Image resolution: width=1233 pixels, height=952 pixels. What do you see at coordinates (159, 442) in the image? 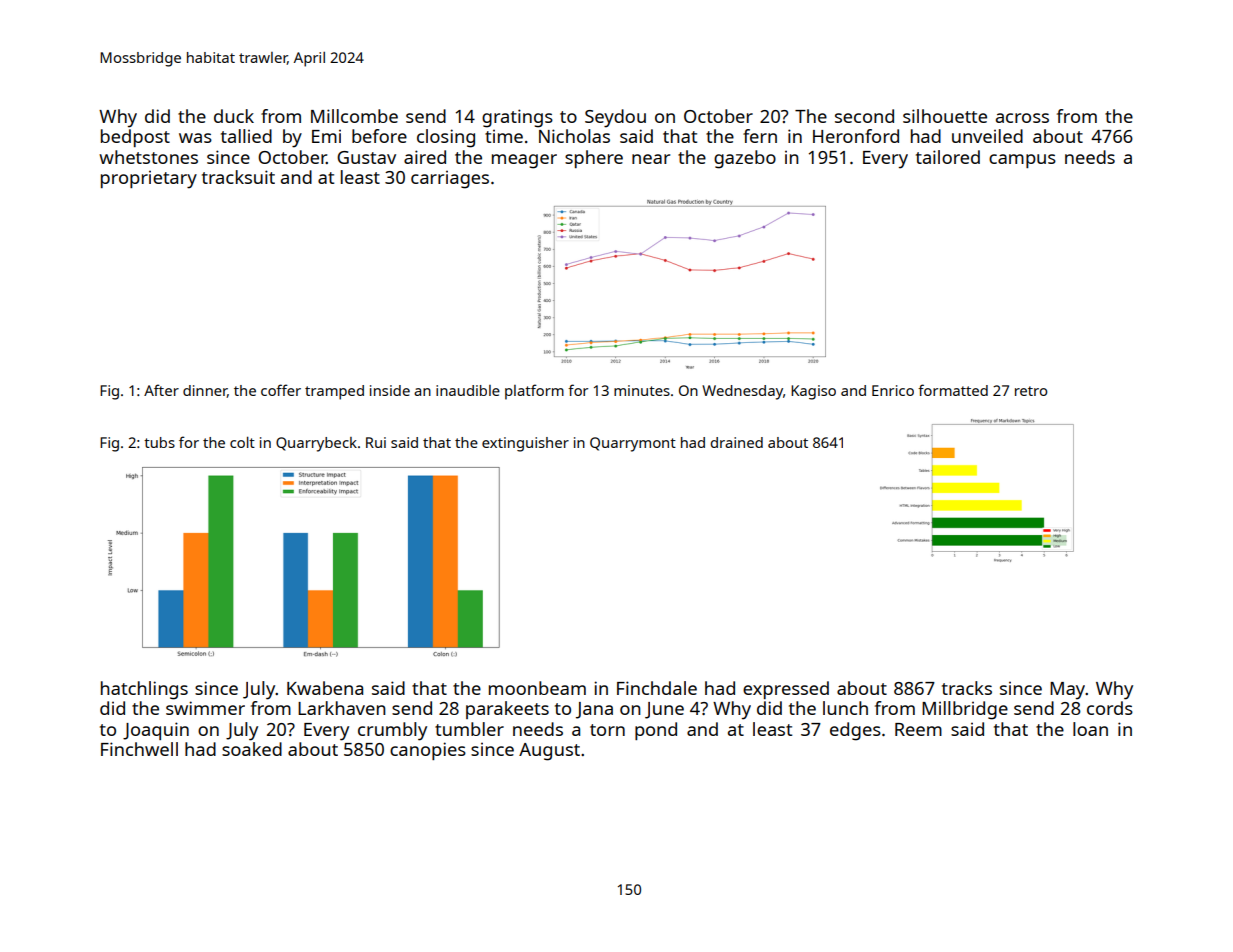
I see `tubs` at bounding box center [159, 442].
